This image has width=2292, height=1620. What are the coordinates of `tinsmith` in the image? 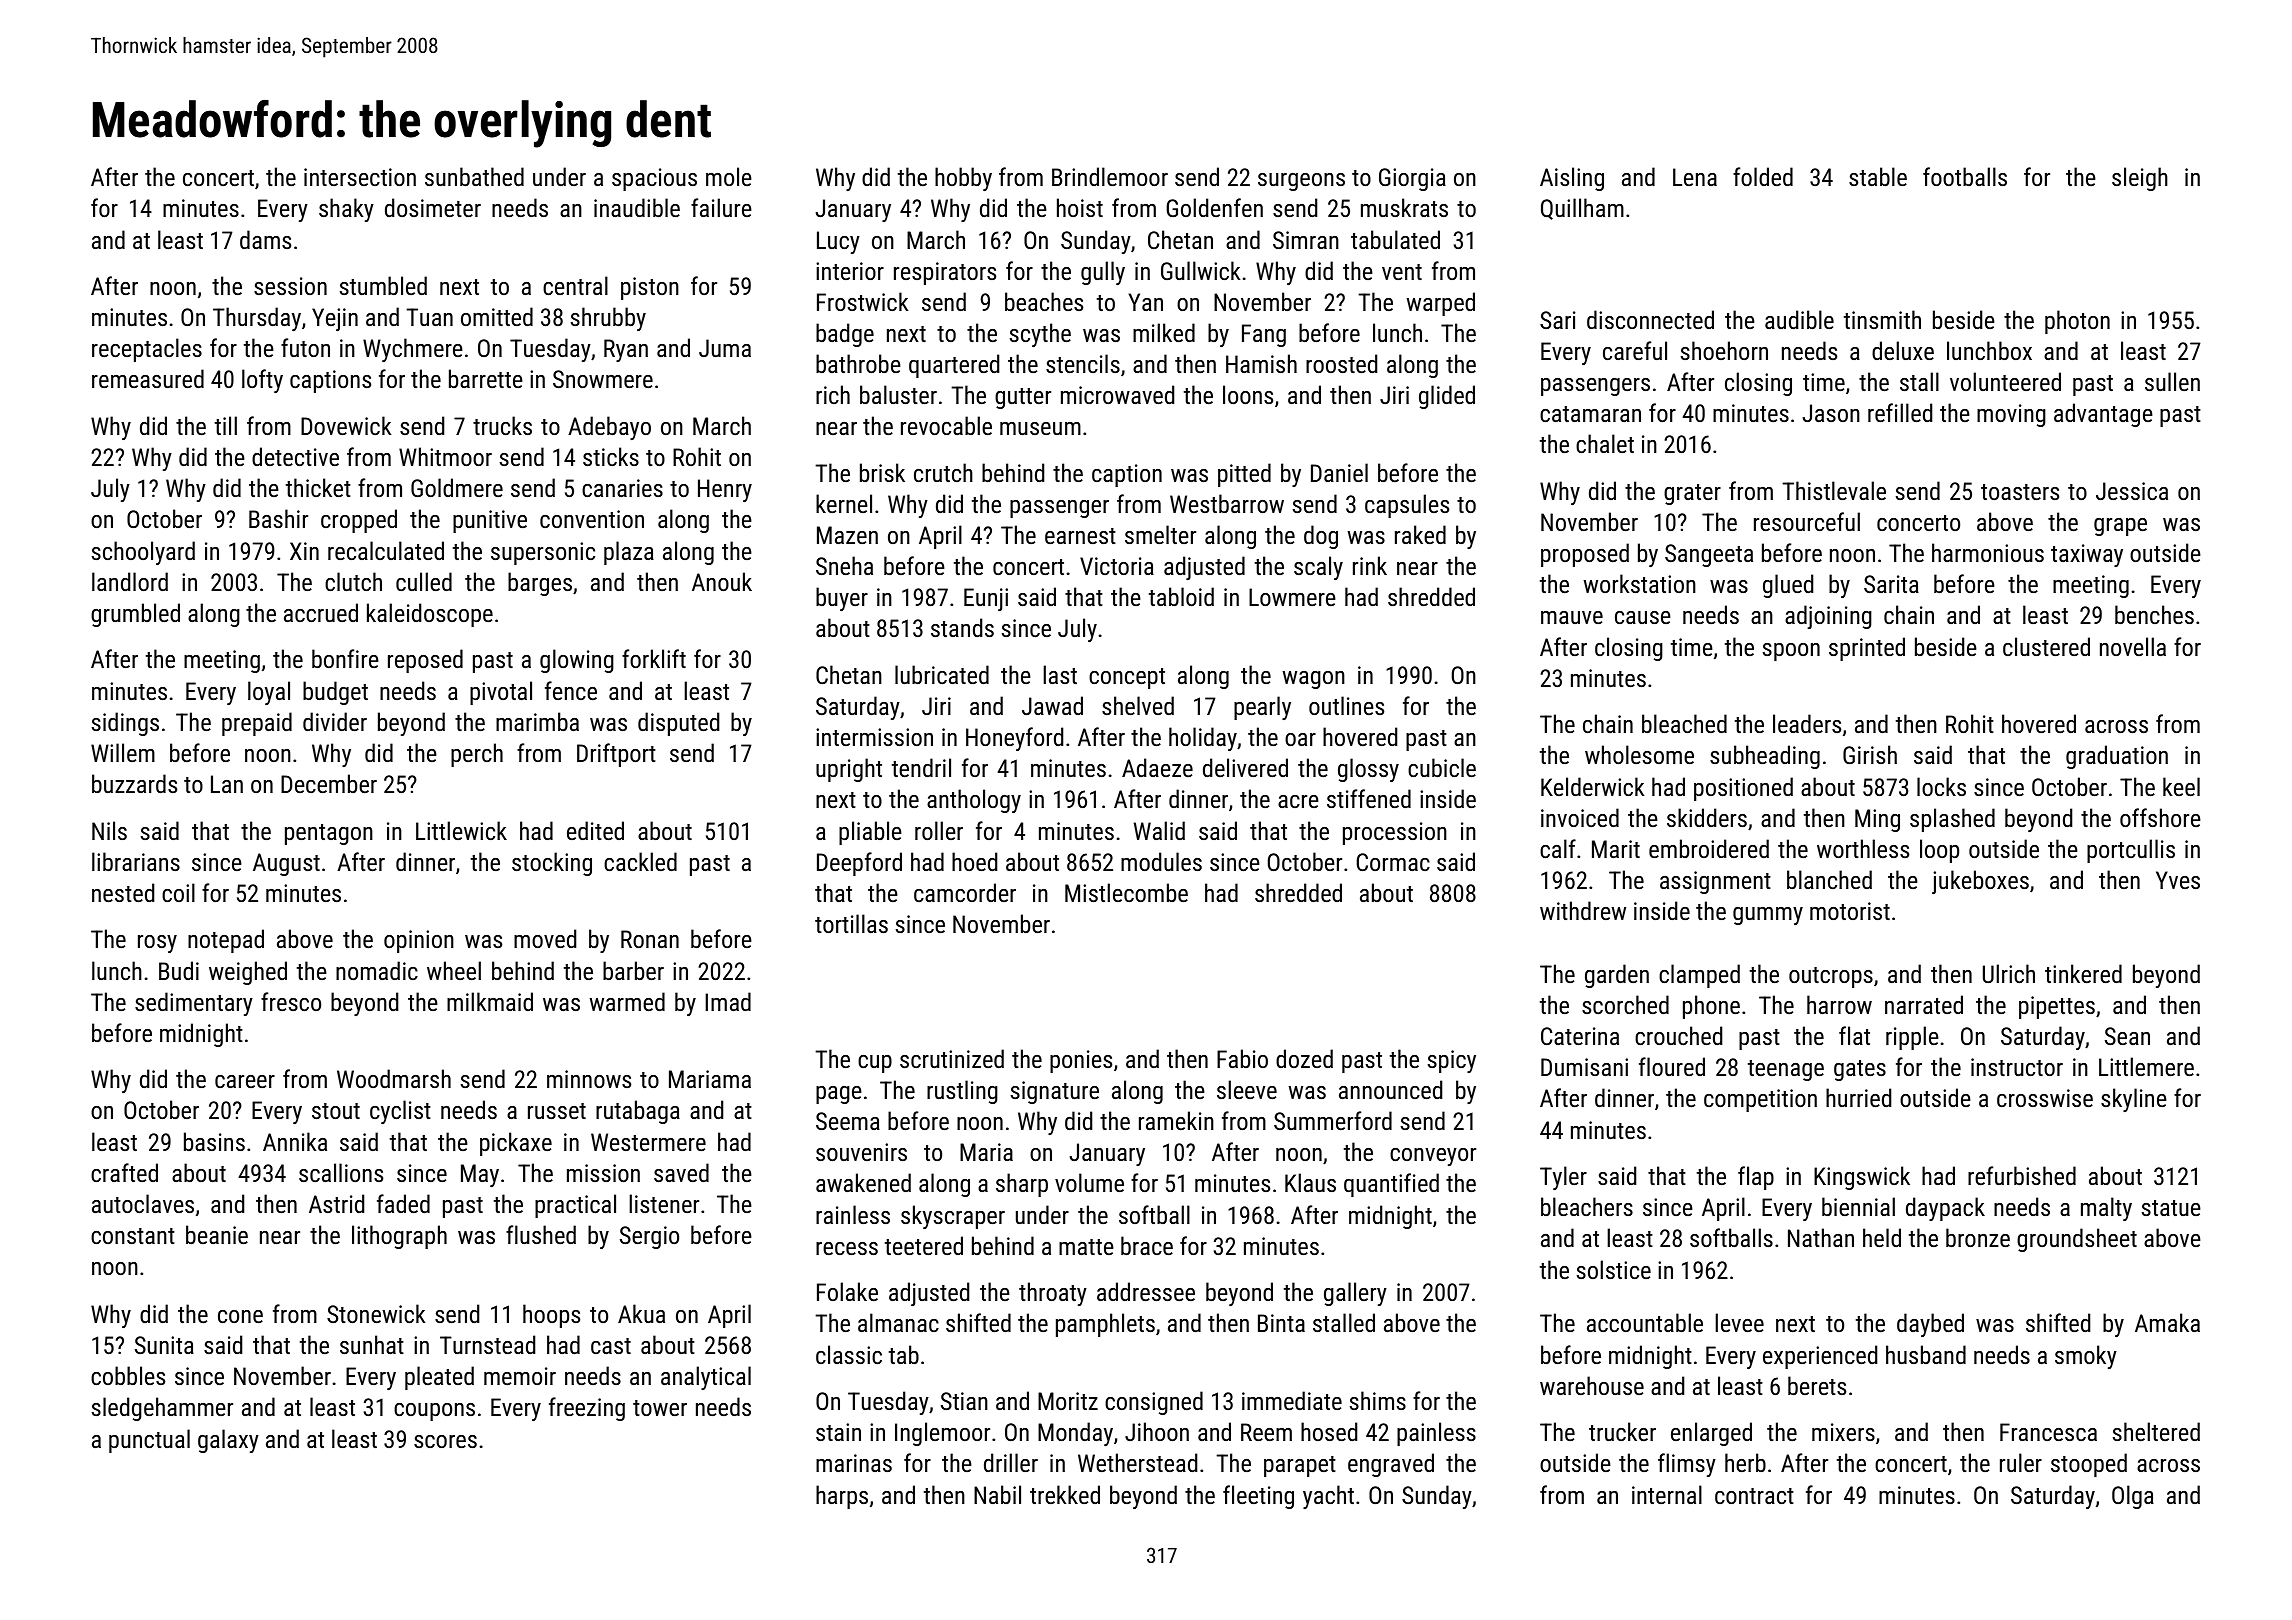 It's located at (1882, 319).
